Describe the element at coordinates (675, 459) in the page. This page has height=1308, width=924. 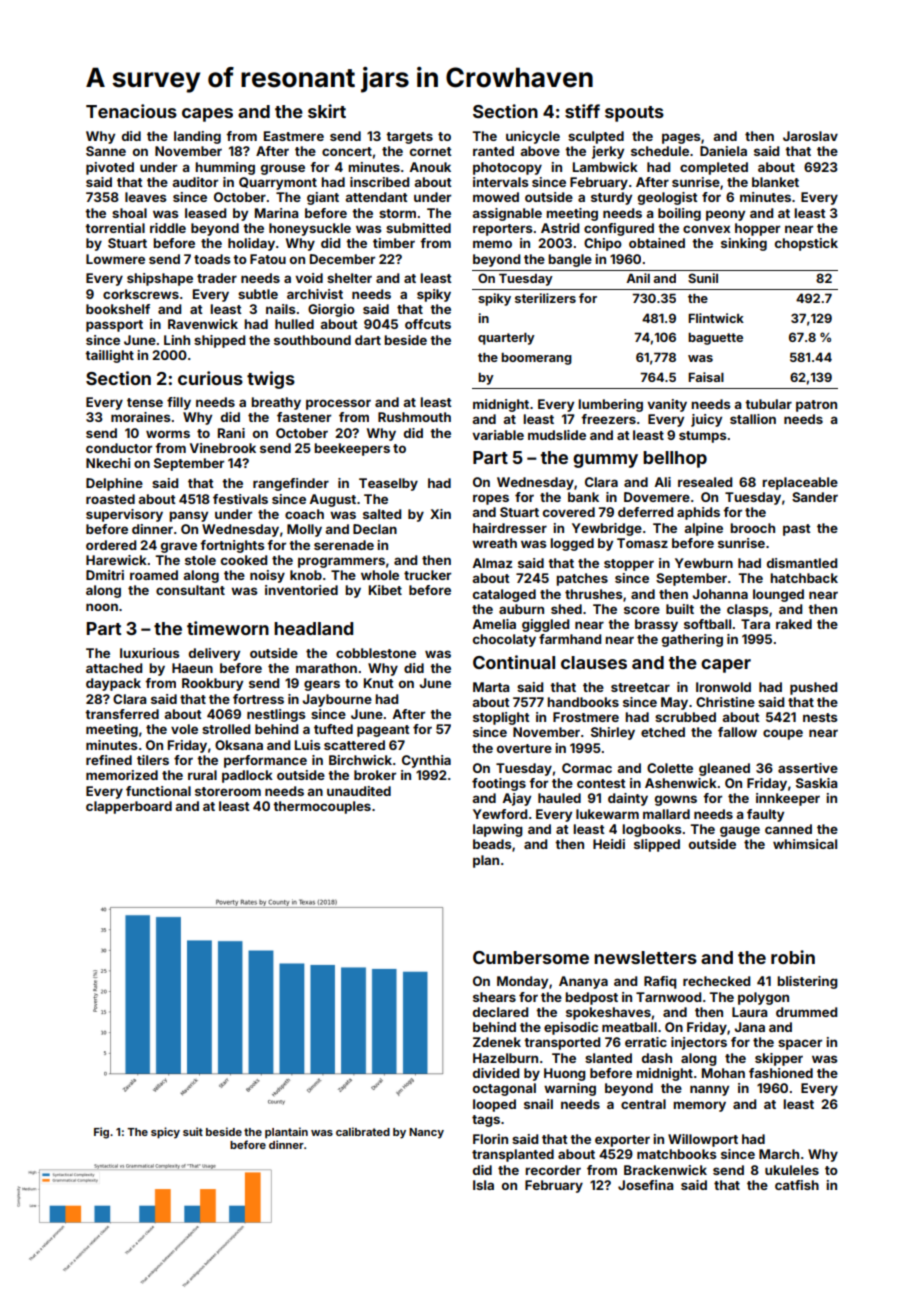
I see `bellhop` at that location.
